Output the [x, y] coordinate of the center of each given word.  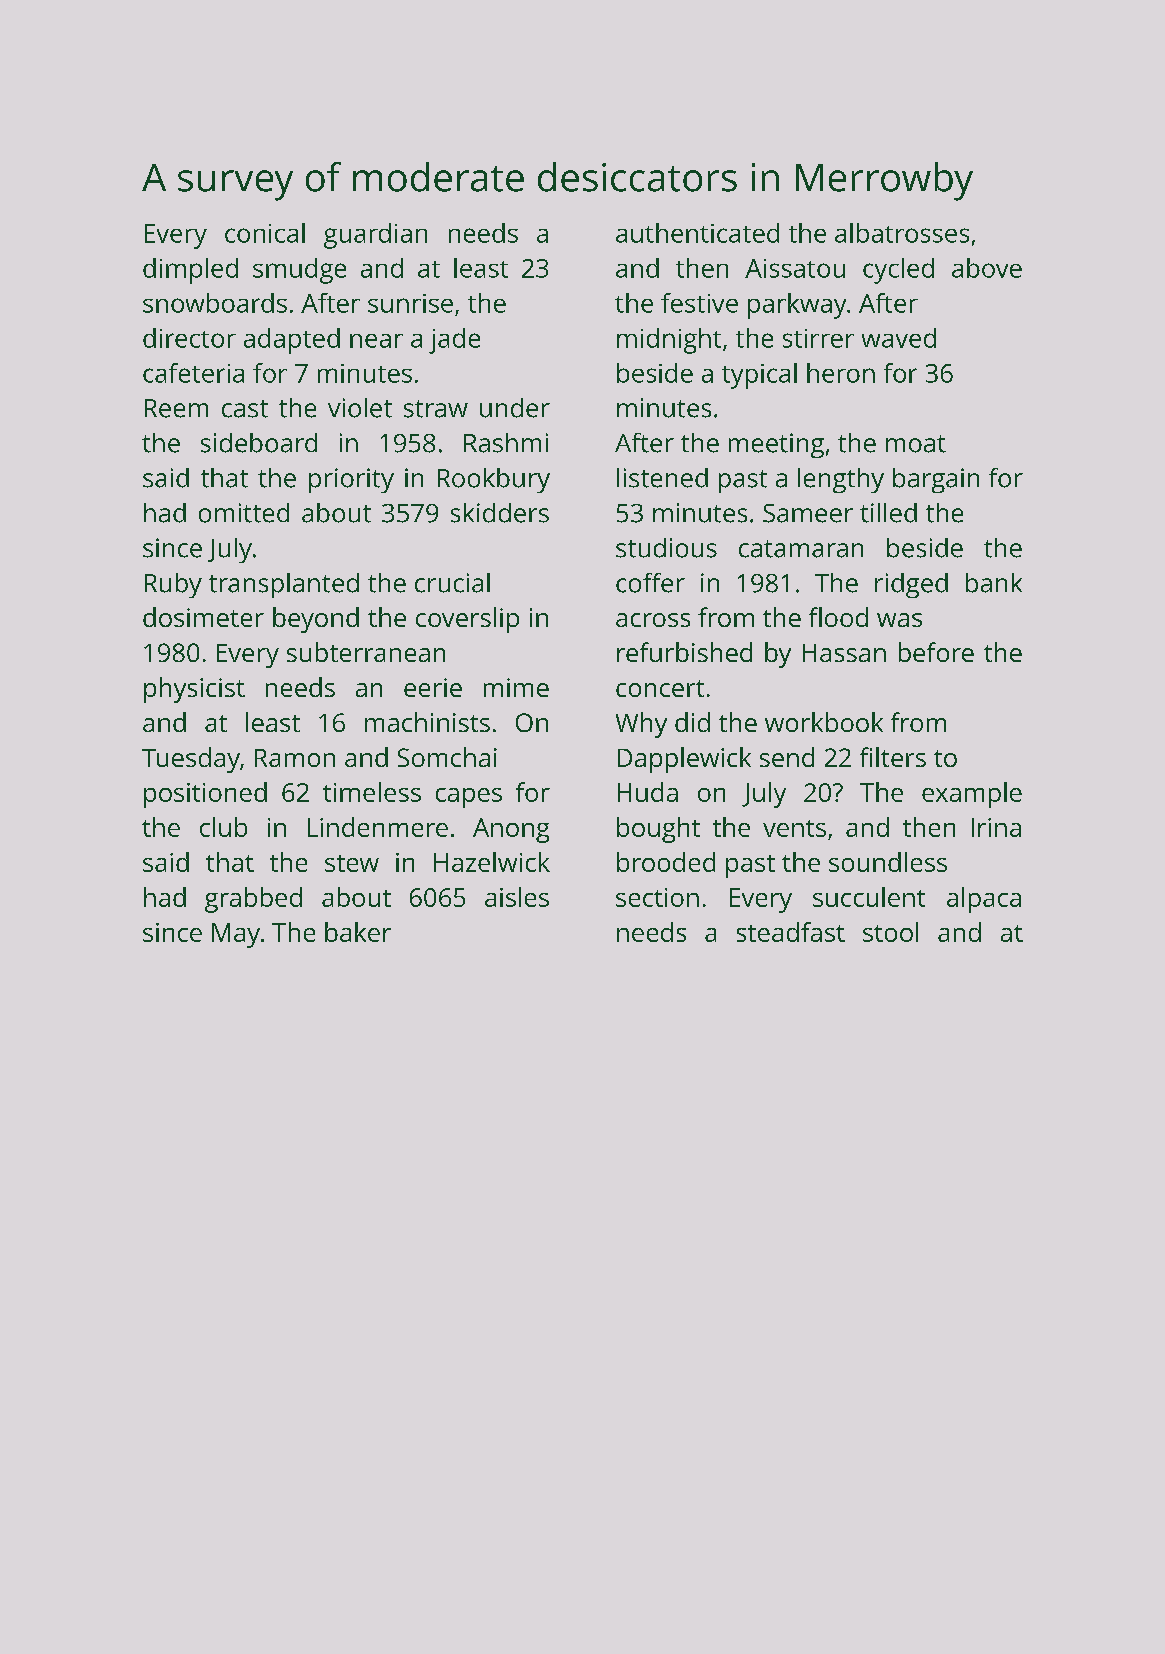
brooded [666, 862]
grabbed [253, 900]
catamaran [801, 549]
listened [662, 478]
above [987, 268]
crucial [452, 583]
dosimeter [203, 617]
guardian [375, 236]
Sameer [808, 513]
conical [265, 233]
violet [360, 408]
